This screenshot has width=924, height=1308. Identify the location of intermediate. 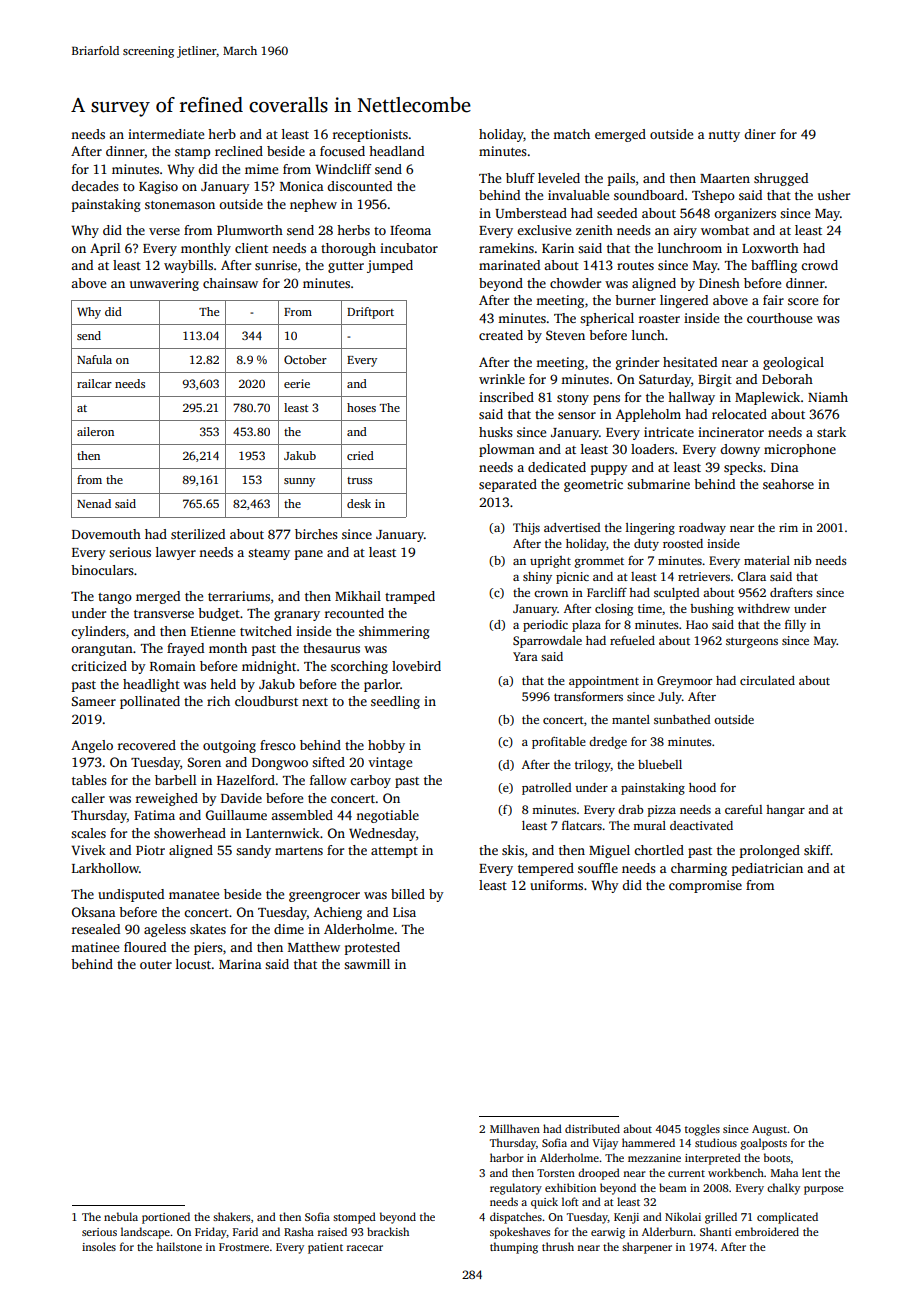
(166, 134).
